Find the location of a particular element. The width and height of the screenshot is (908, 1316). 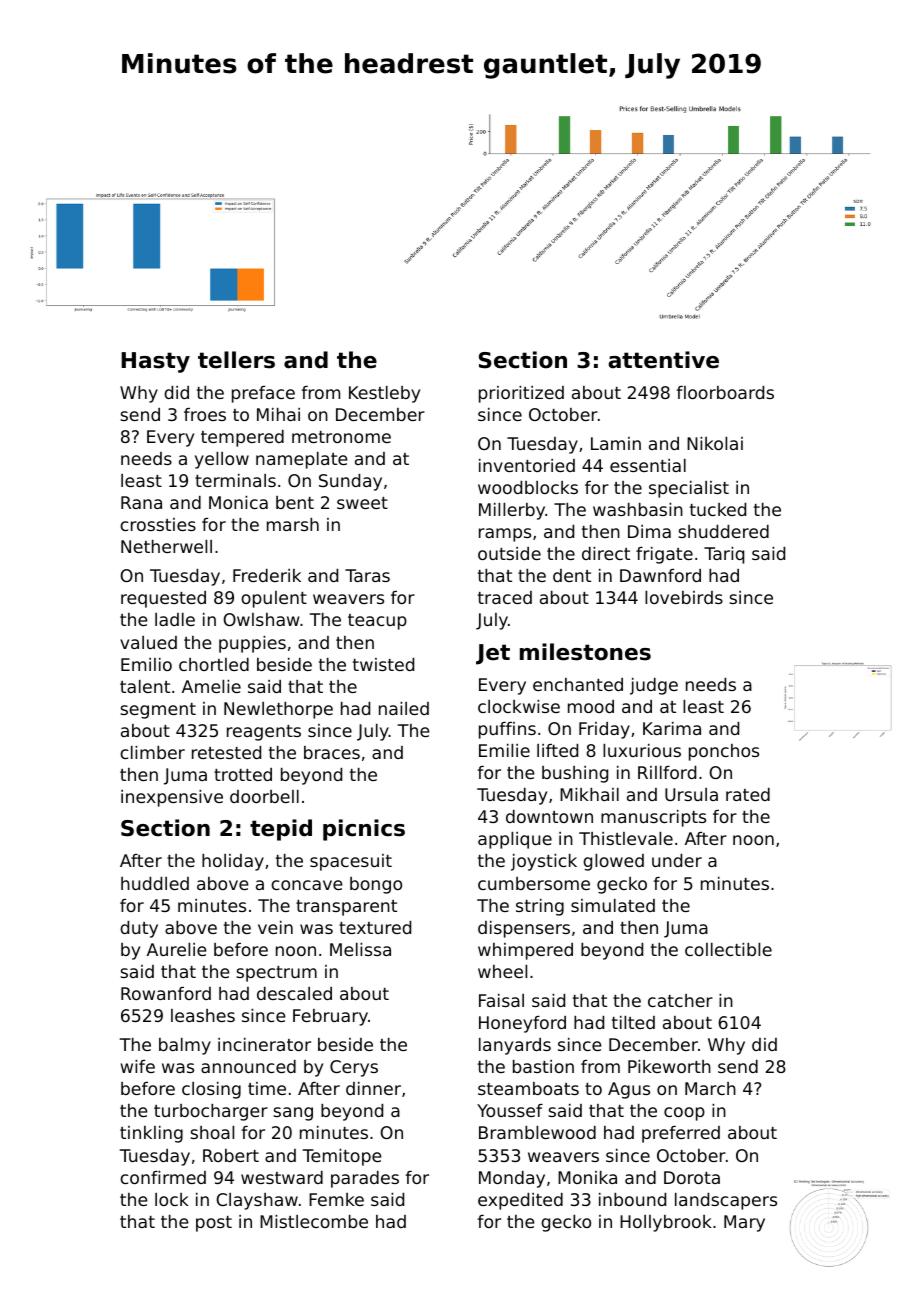

Rana is located at coordinates (141, 502).
